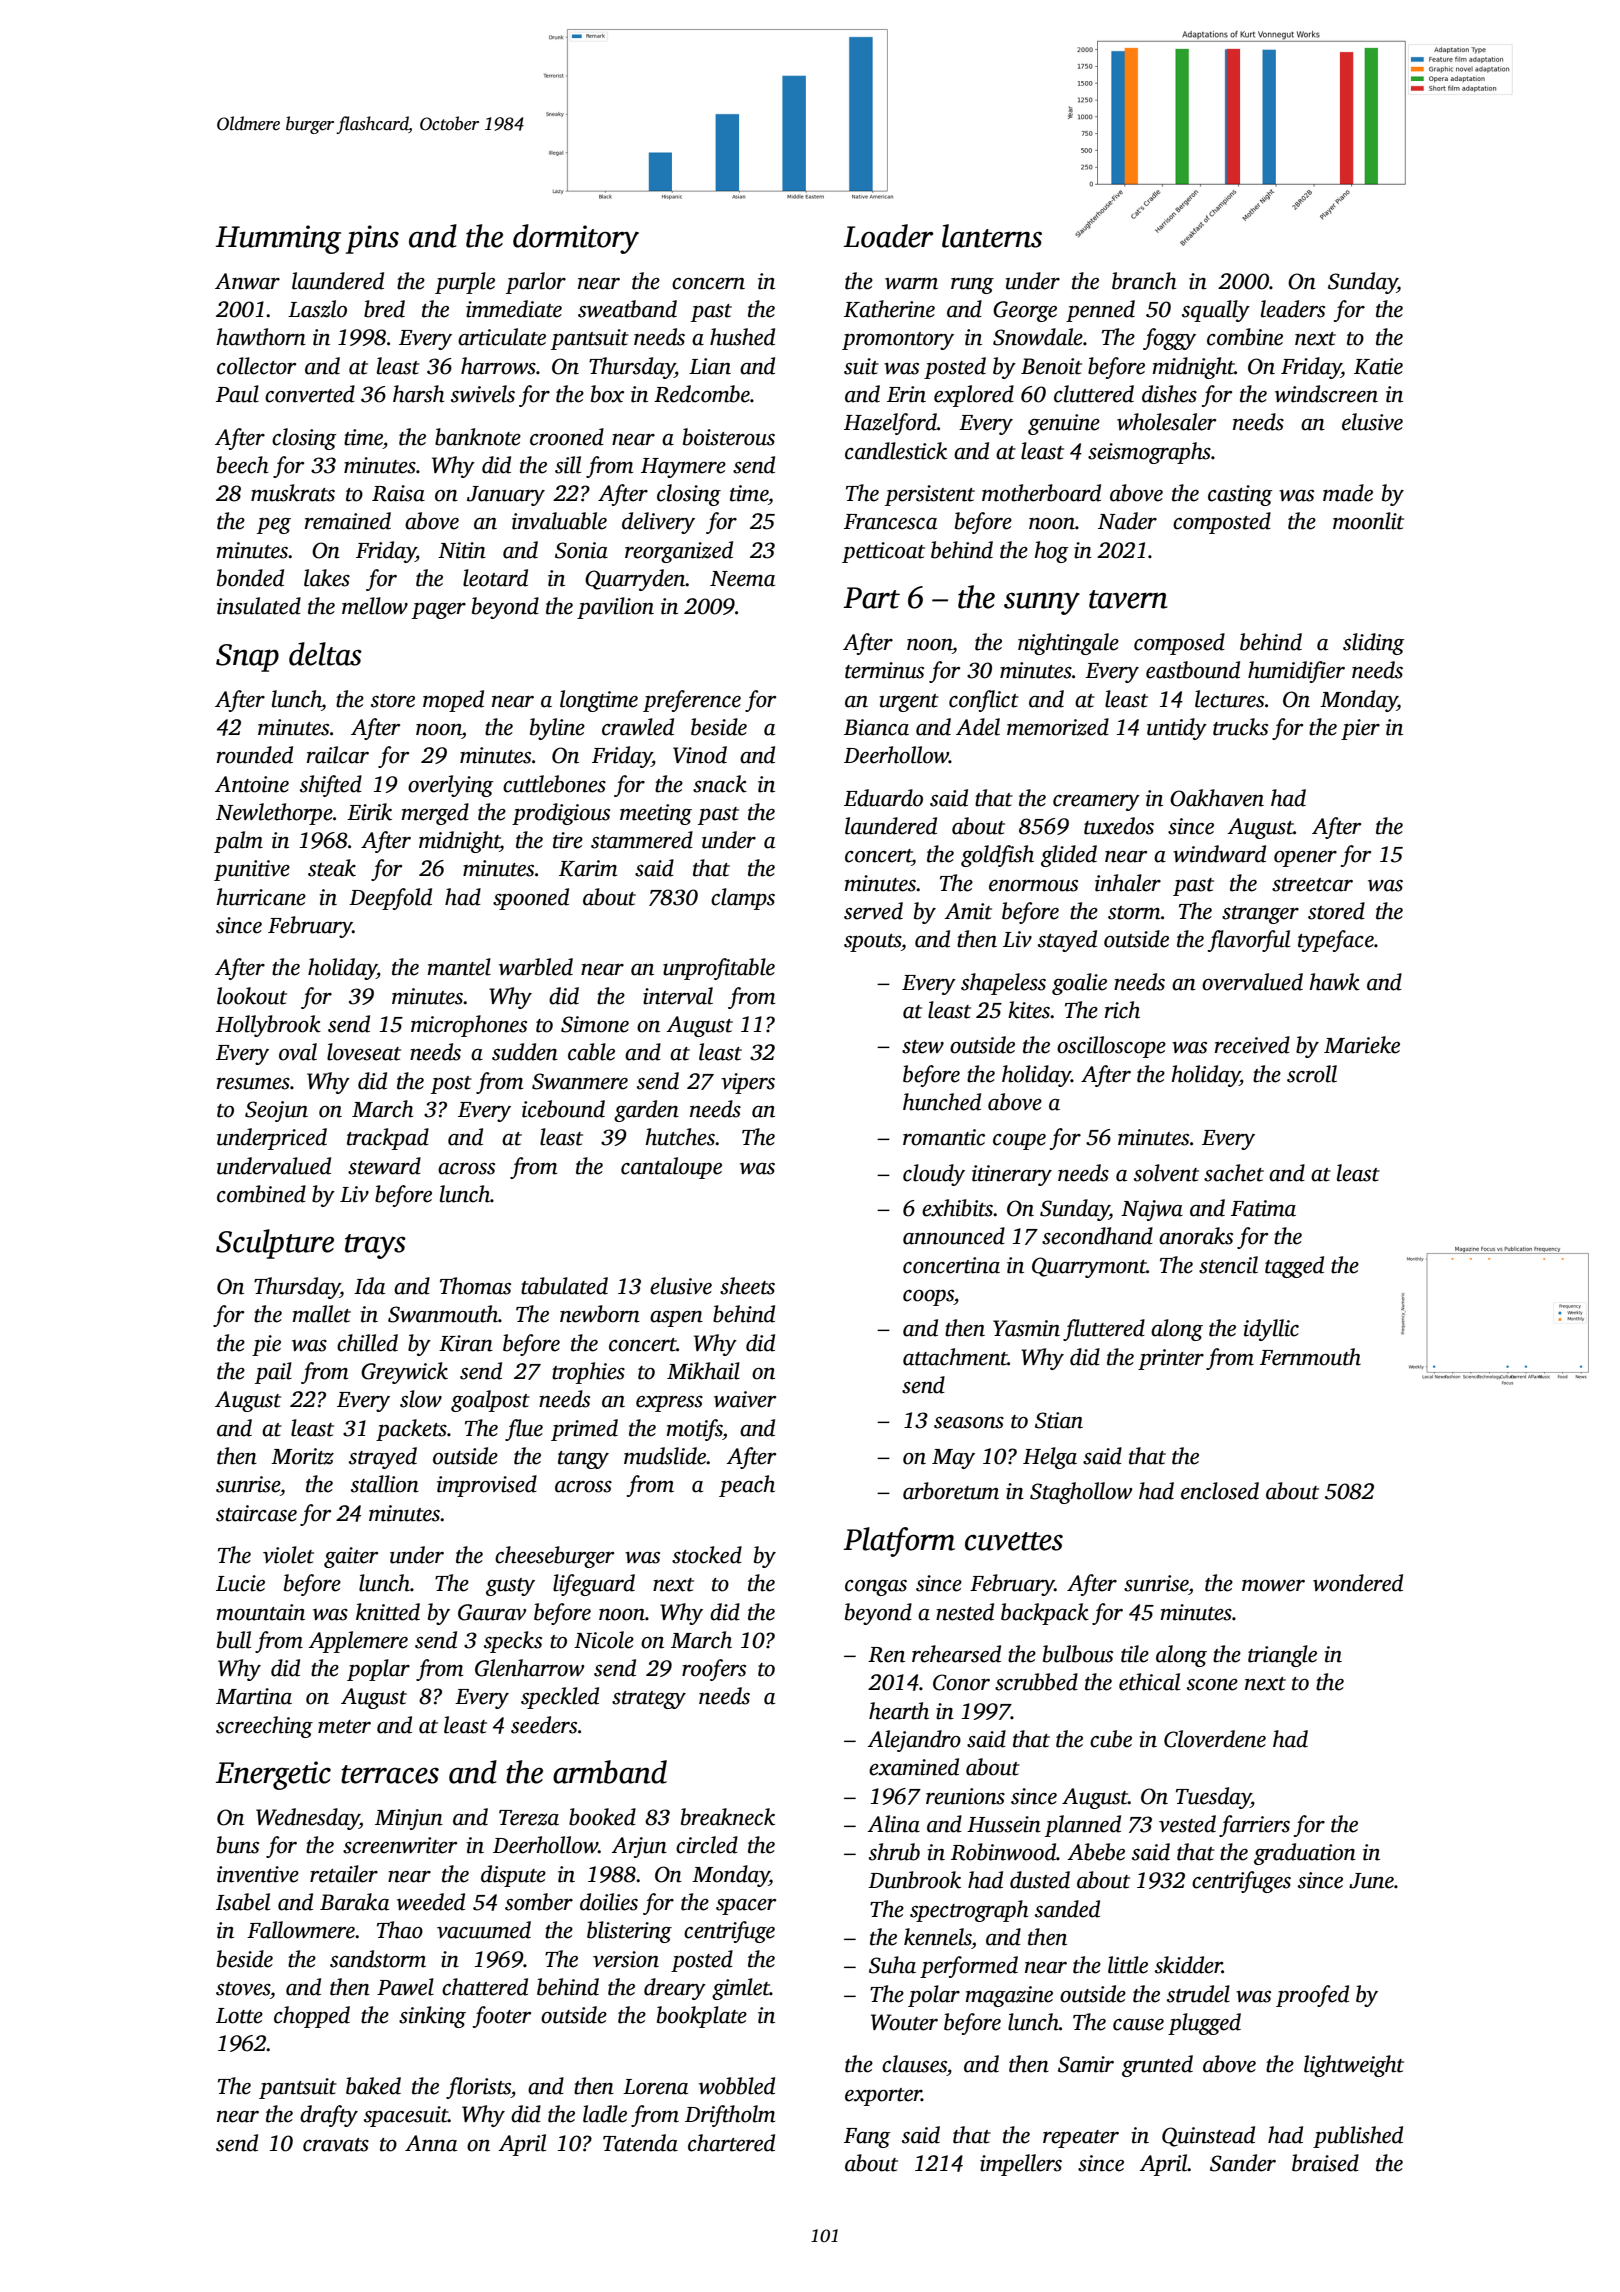 The height and width of the screenshot is (2292, 1620). I want to click on moonlit, so click(1368, 521).
